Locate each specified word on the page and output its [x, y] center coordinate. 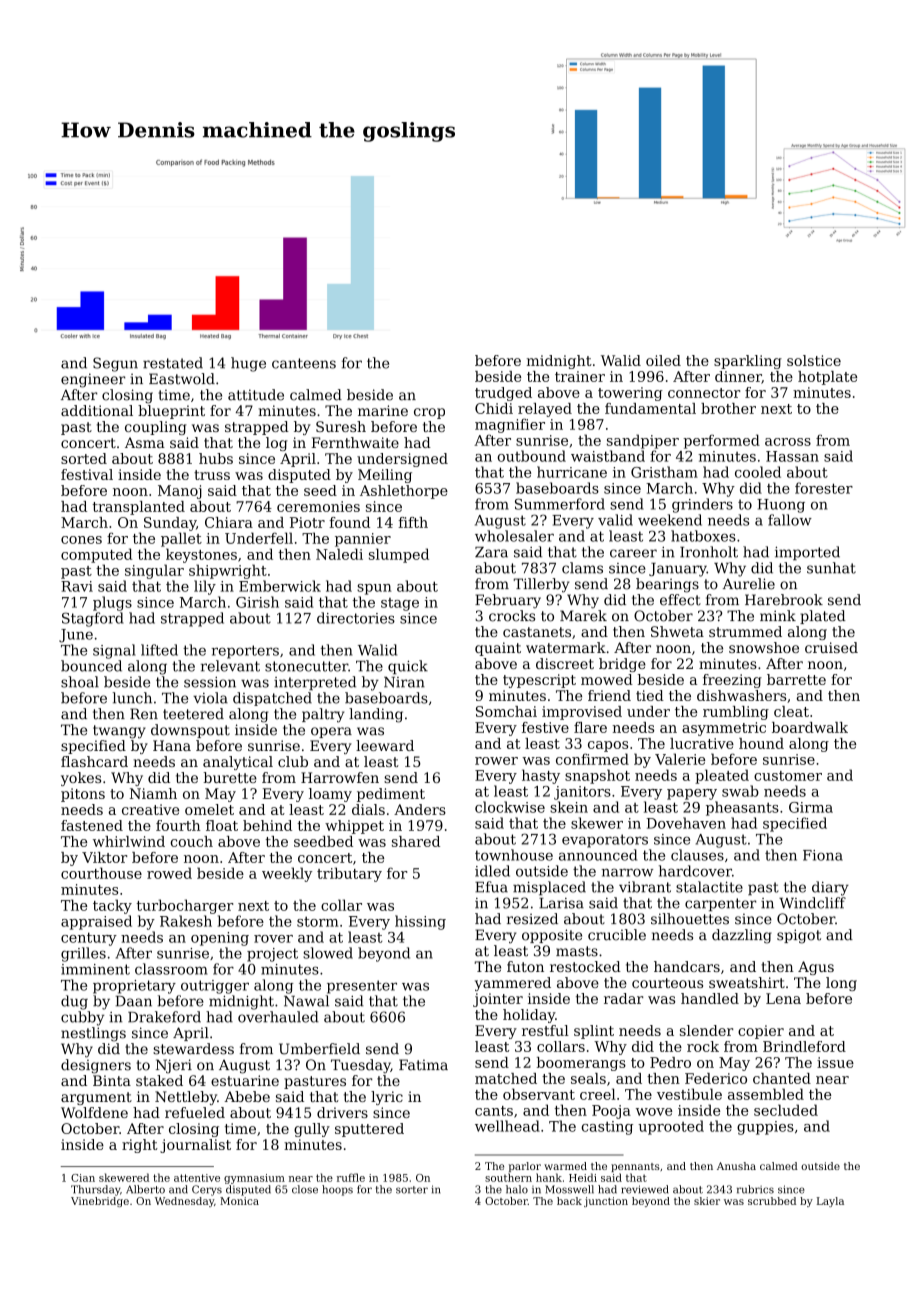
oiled [663, 360]
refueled [195, 1112]
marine [383, 410]
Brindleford [804, 1046]
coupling [155, 428]
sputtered [369, 1130]
